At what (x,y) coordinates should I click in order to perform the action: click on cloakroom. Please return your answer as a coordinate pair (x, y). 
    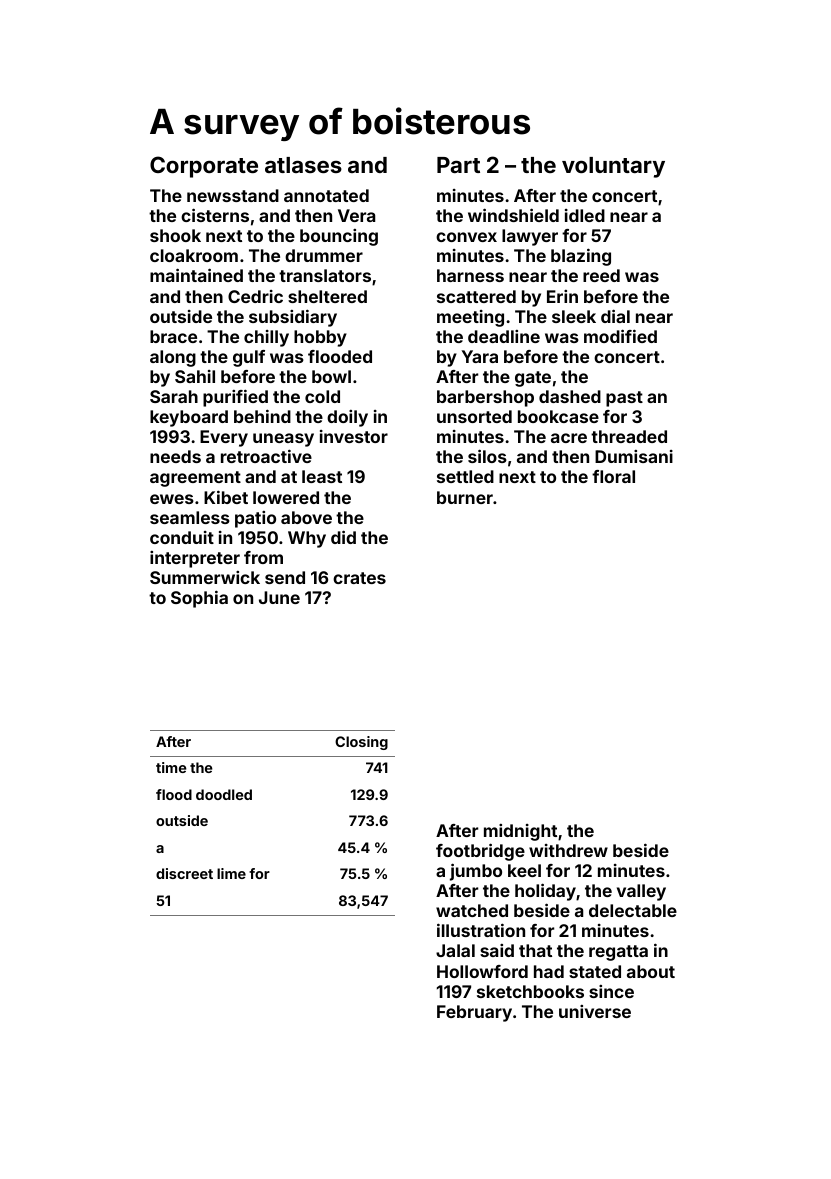
    Looking at the image, I should click on (194, 255).
